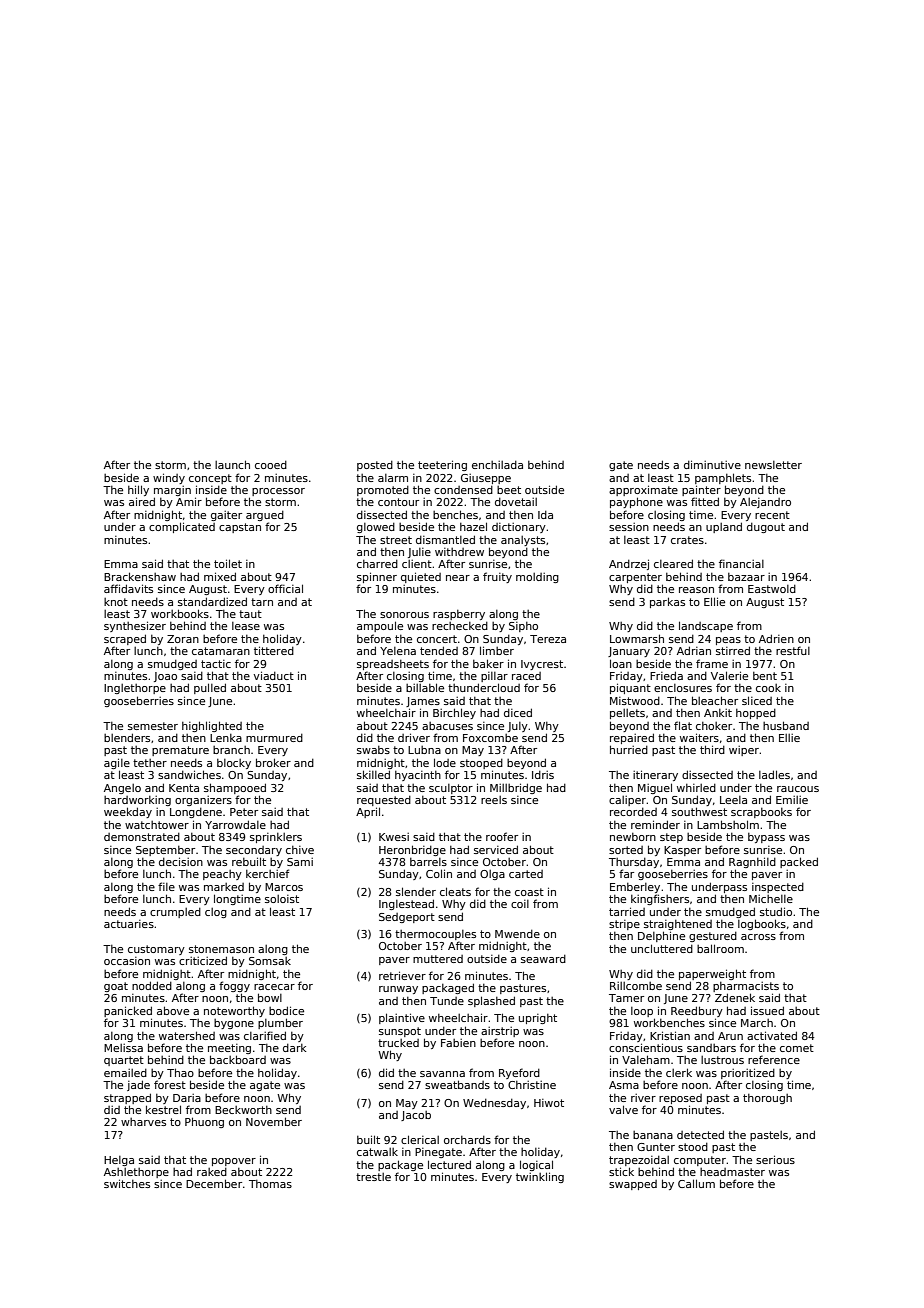  Describe the element at coordinates (519, 1073) in the screenshot. I see `Ryeford` at that location.
